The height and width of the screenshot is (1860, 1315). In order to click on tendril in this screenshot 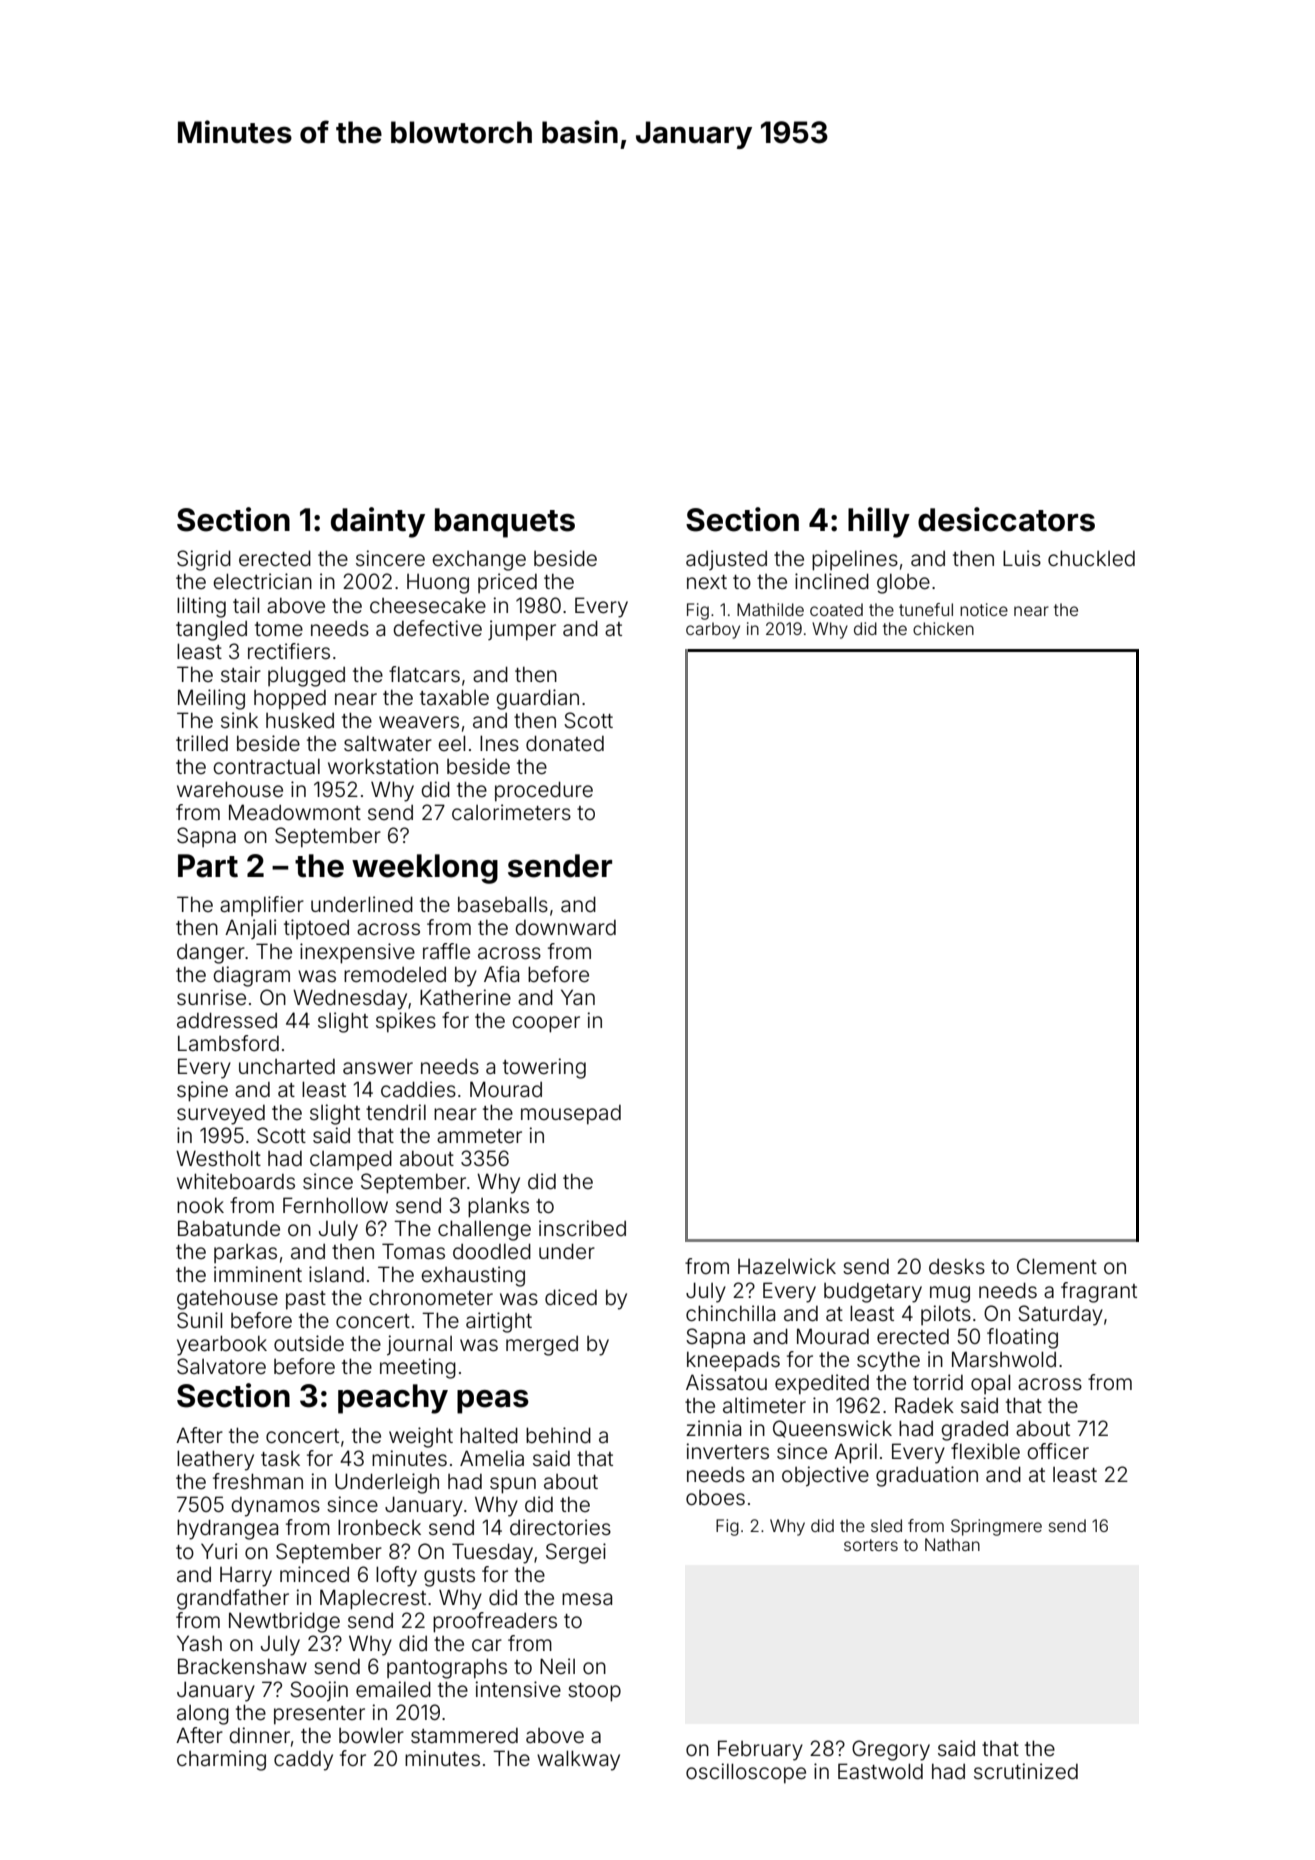, I will do `click(396, 1112)`.
